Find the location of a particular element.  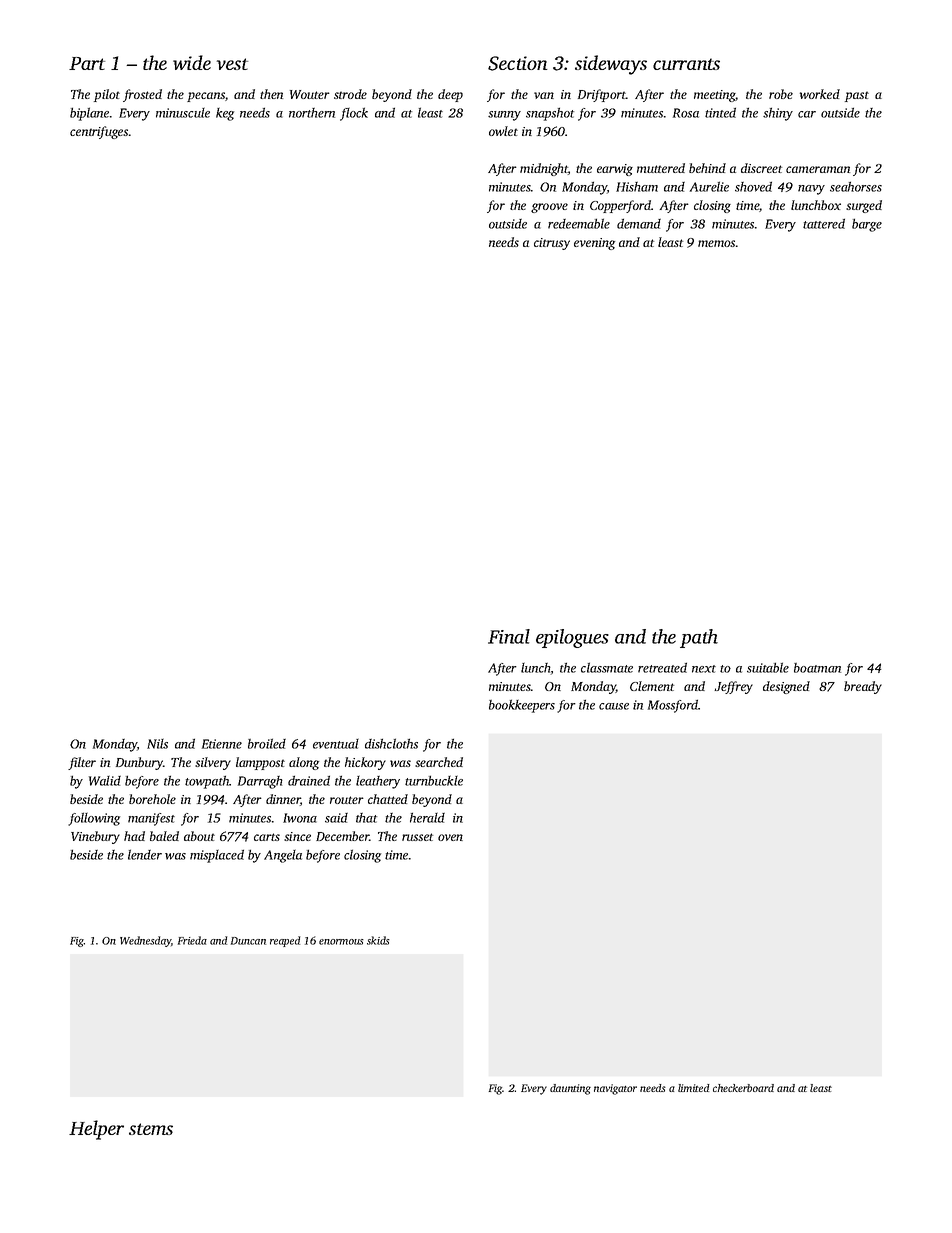

designed is located at coordinates (786, 687).
